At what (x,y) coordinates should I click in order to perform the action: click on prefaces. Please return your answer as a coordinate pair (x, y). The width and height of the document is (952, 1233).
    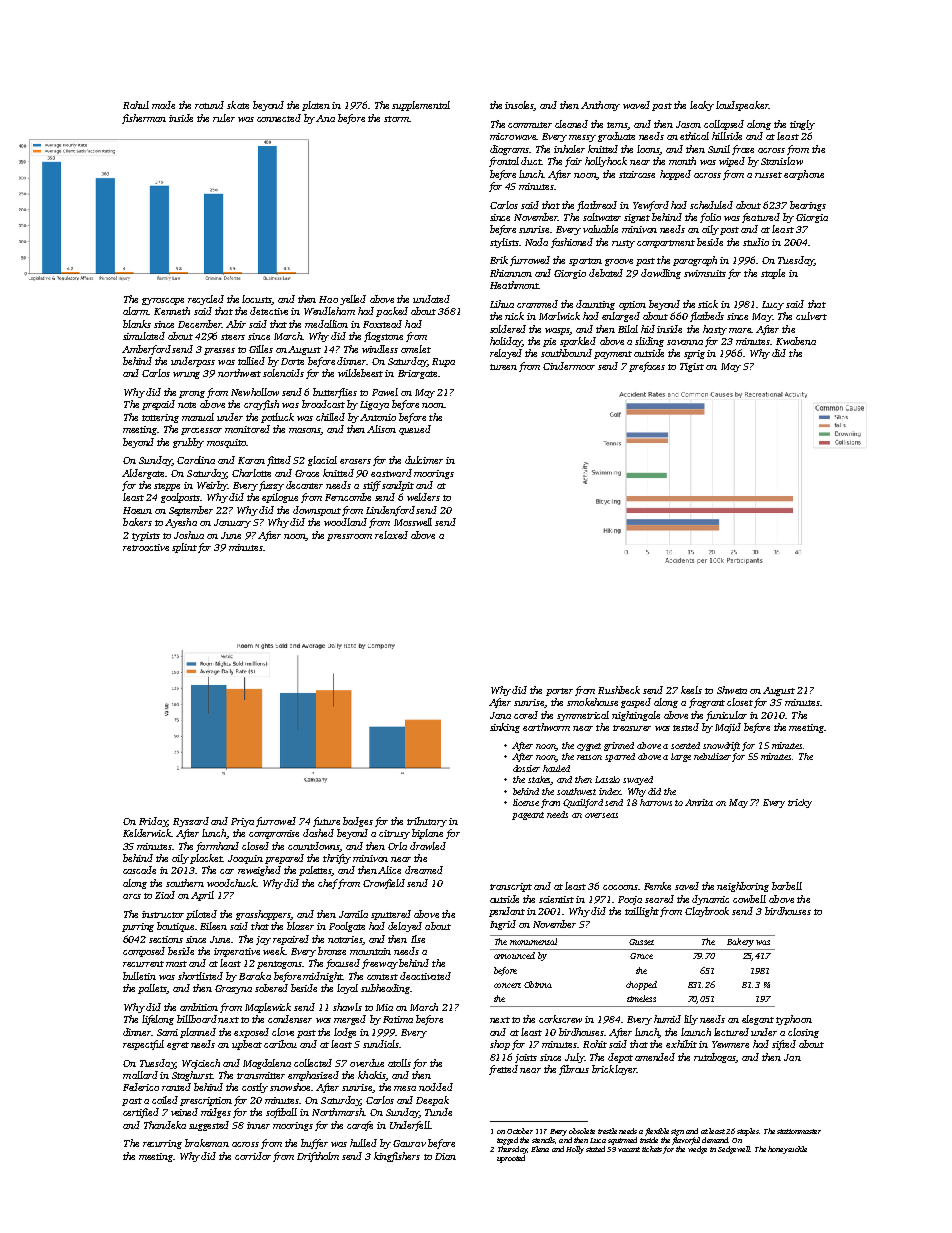
    Looking at the image, I should click on (647, 367).
